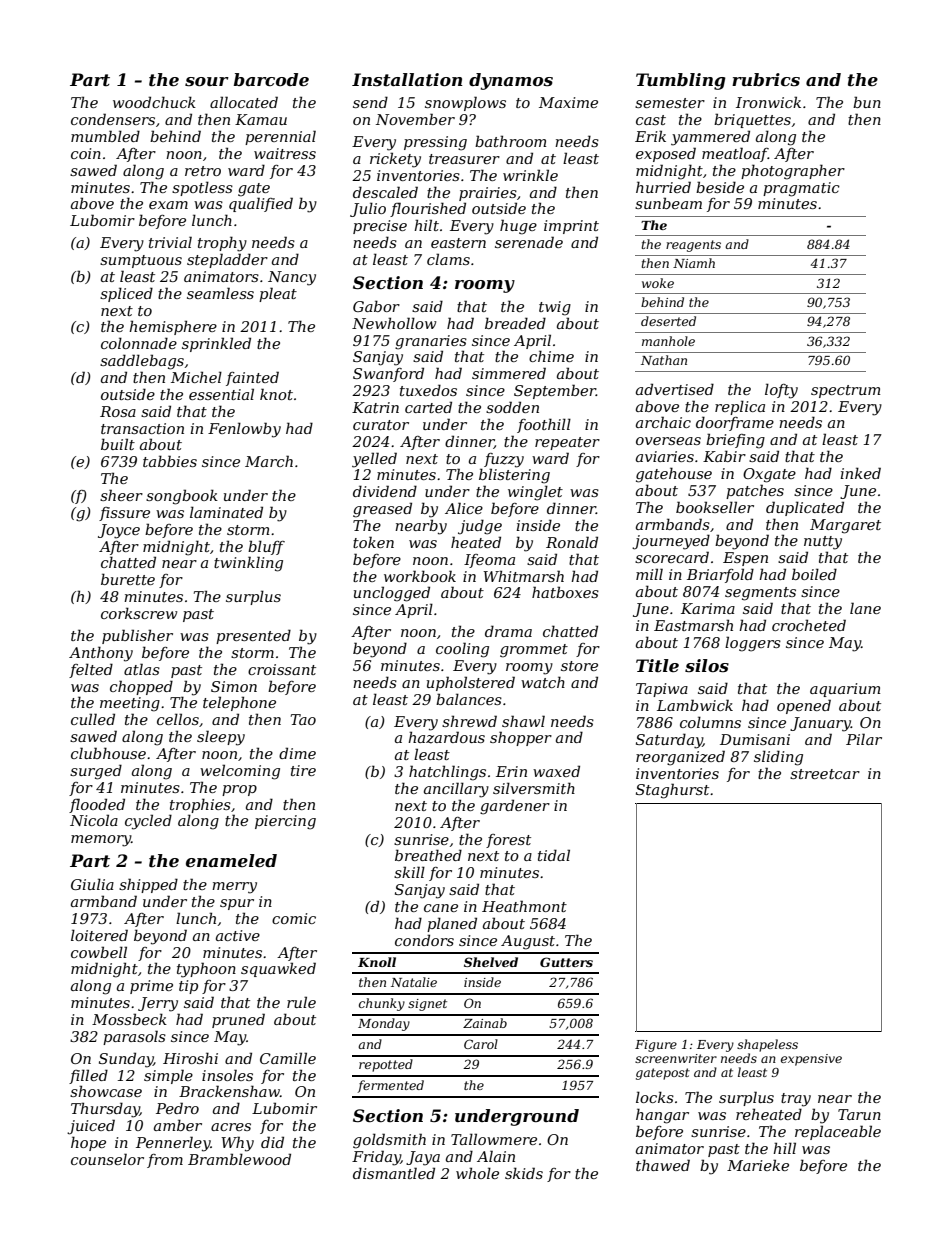  Describe the element at coordinates (515, 323) in the document. I see `breaded` at that location.
